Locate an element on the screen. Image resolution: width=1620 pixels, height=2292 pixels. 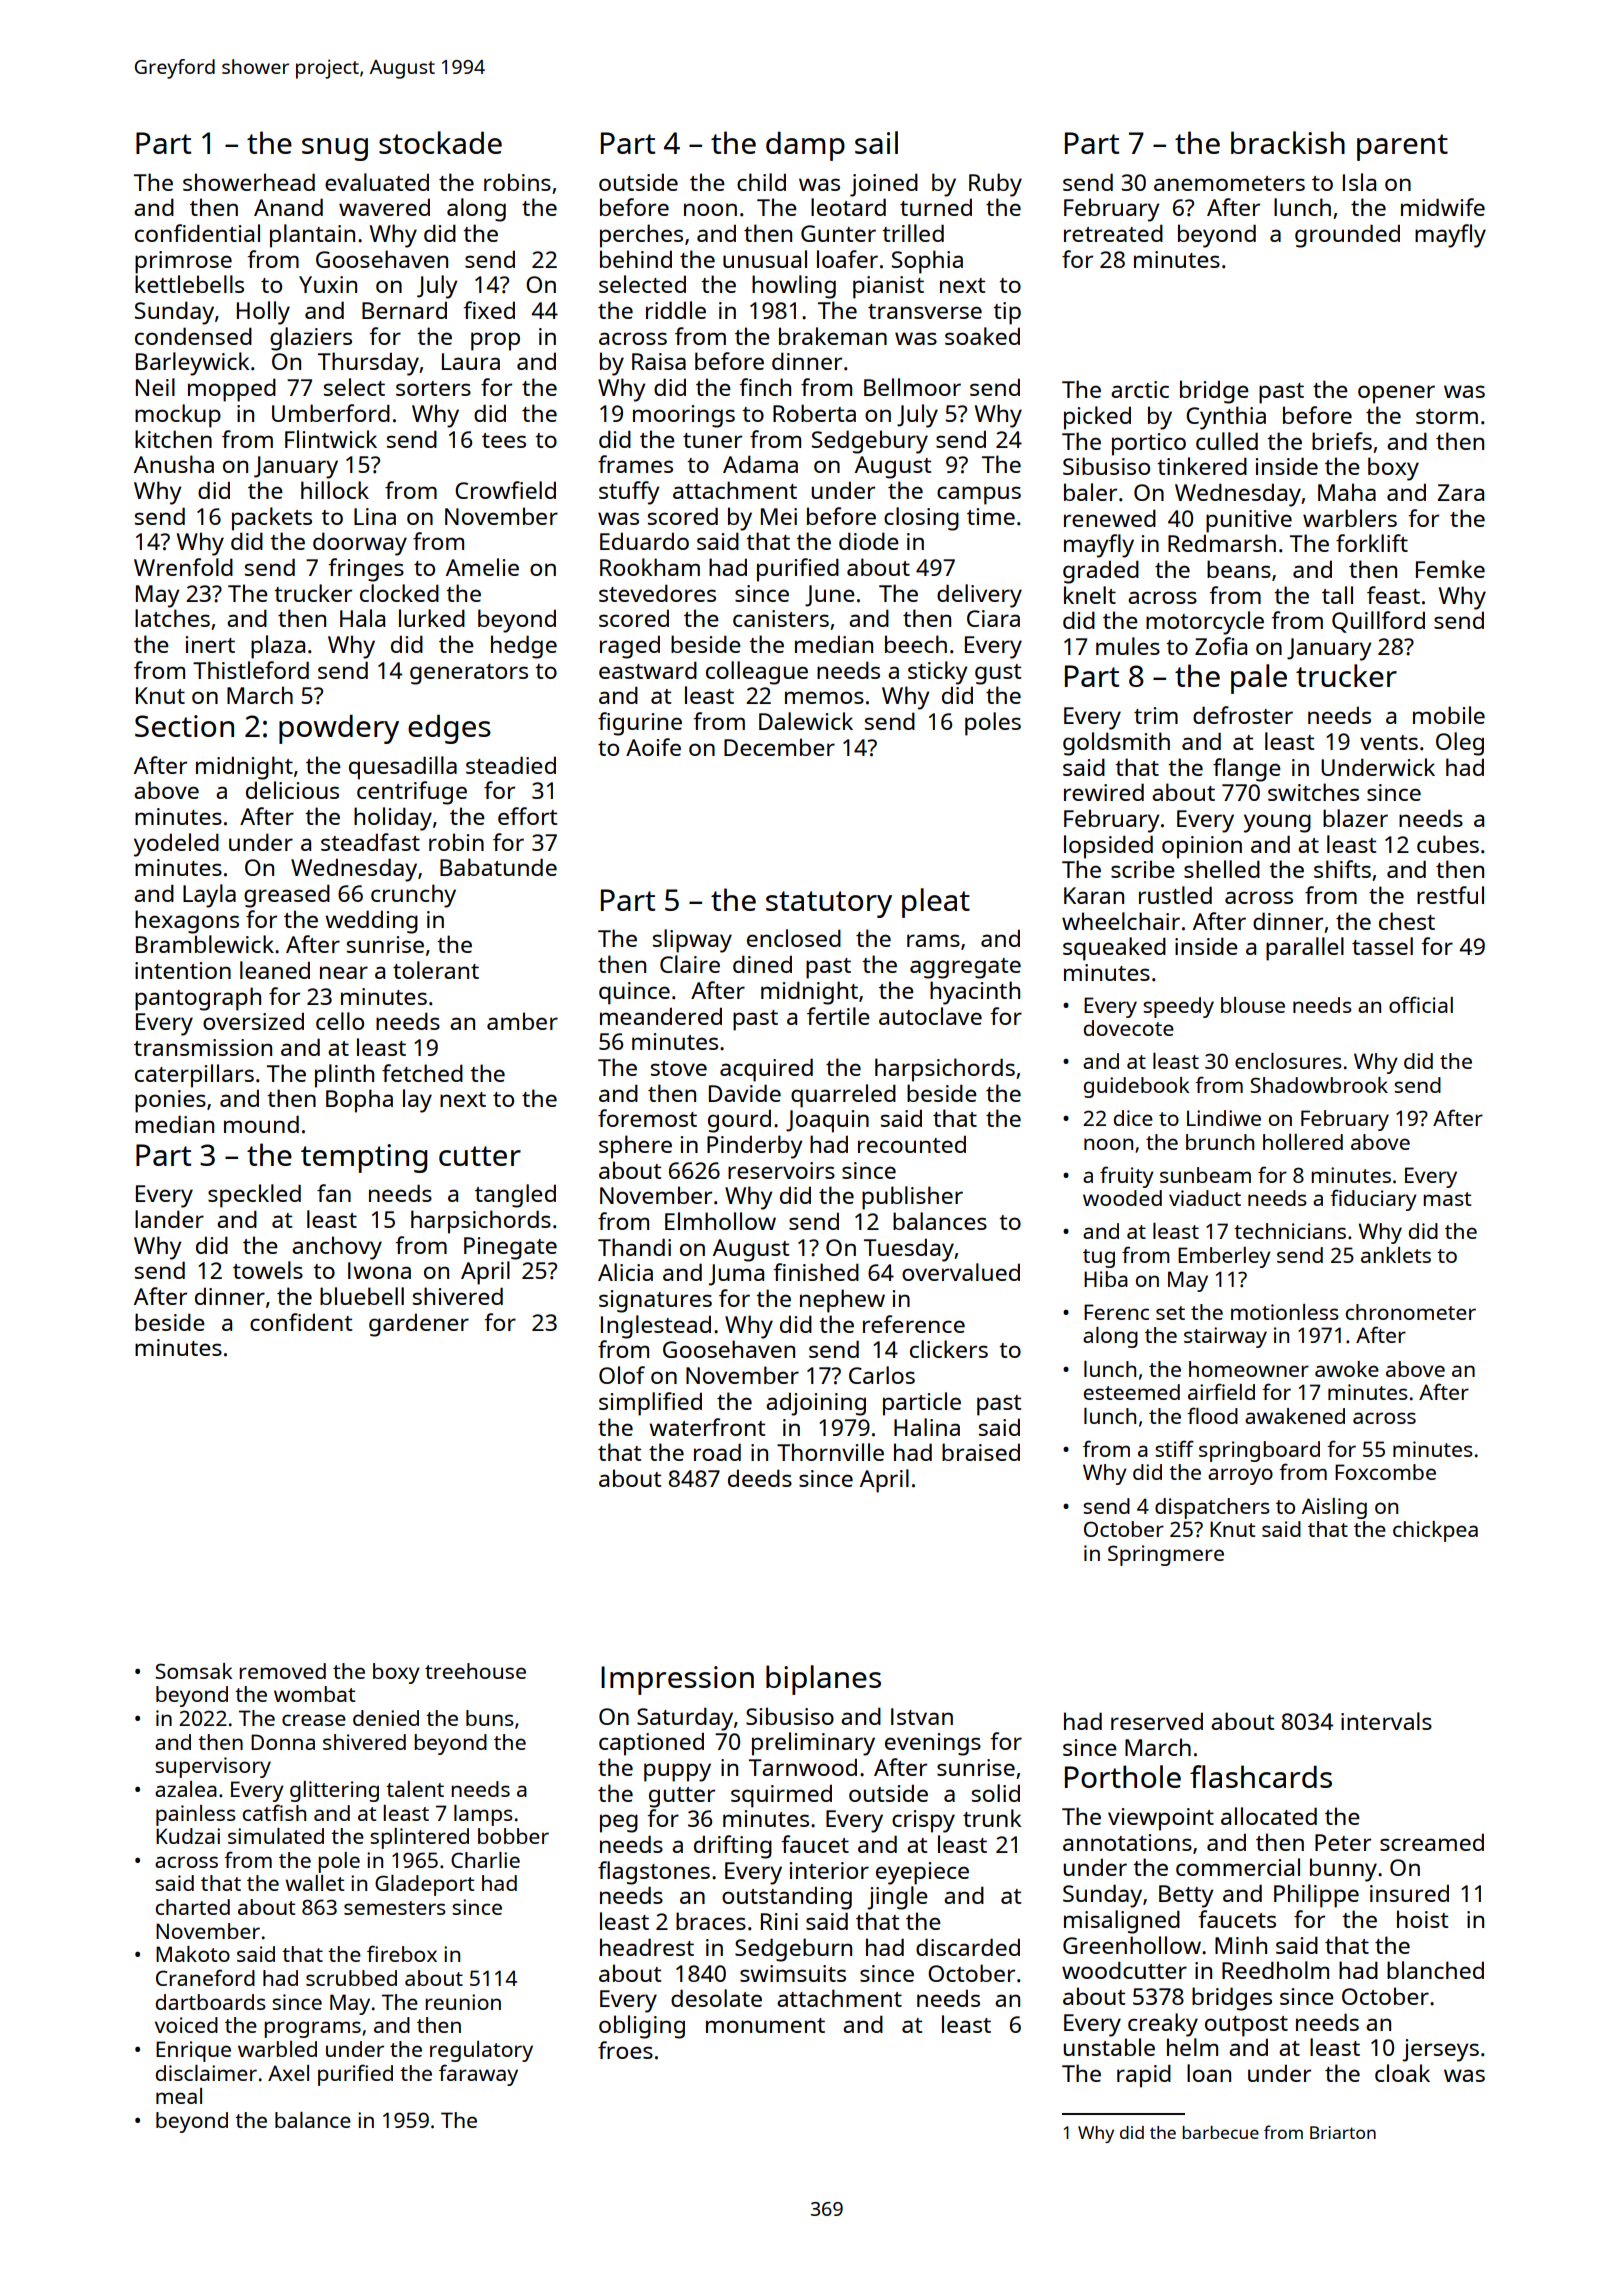
Ciara is located at coordinates (993, 618).
